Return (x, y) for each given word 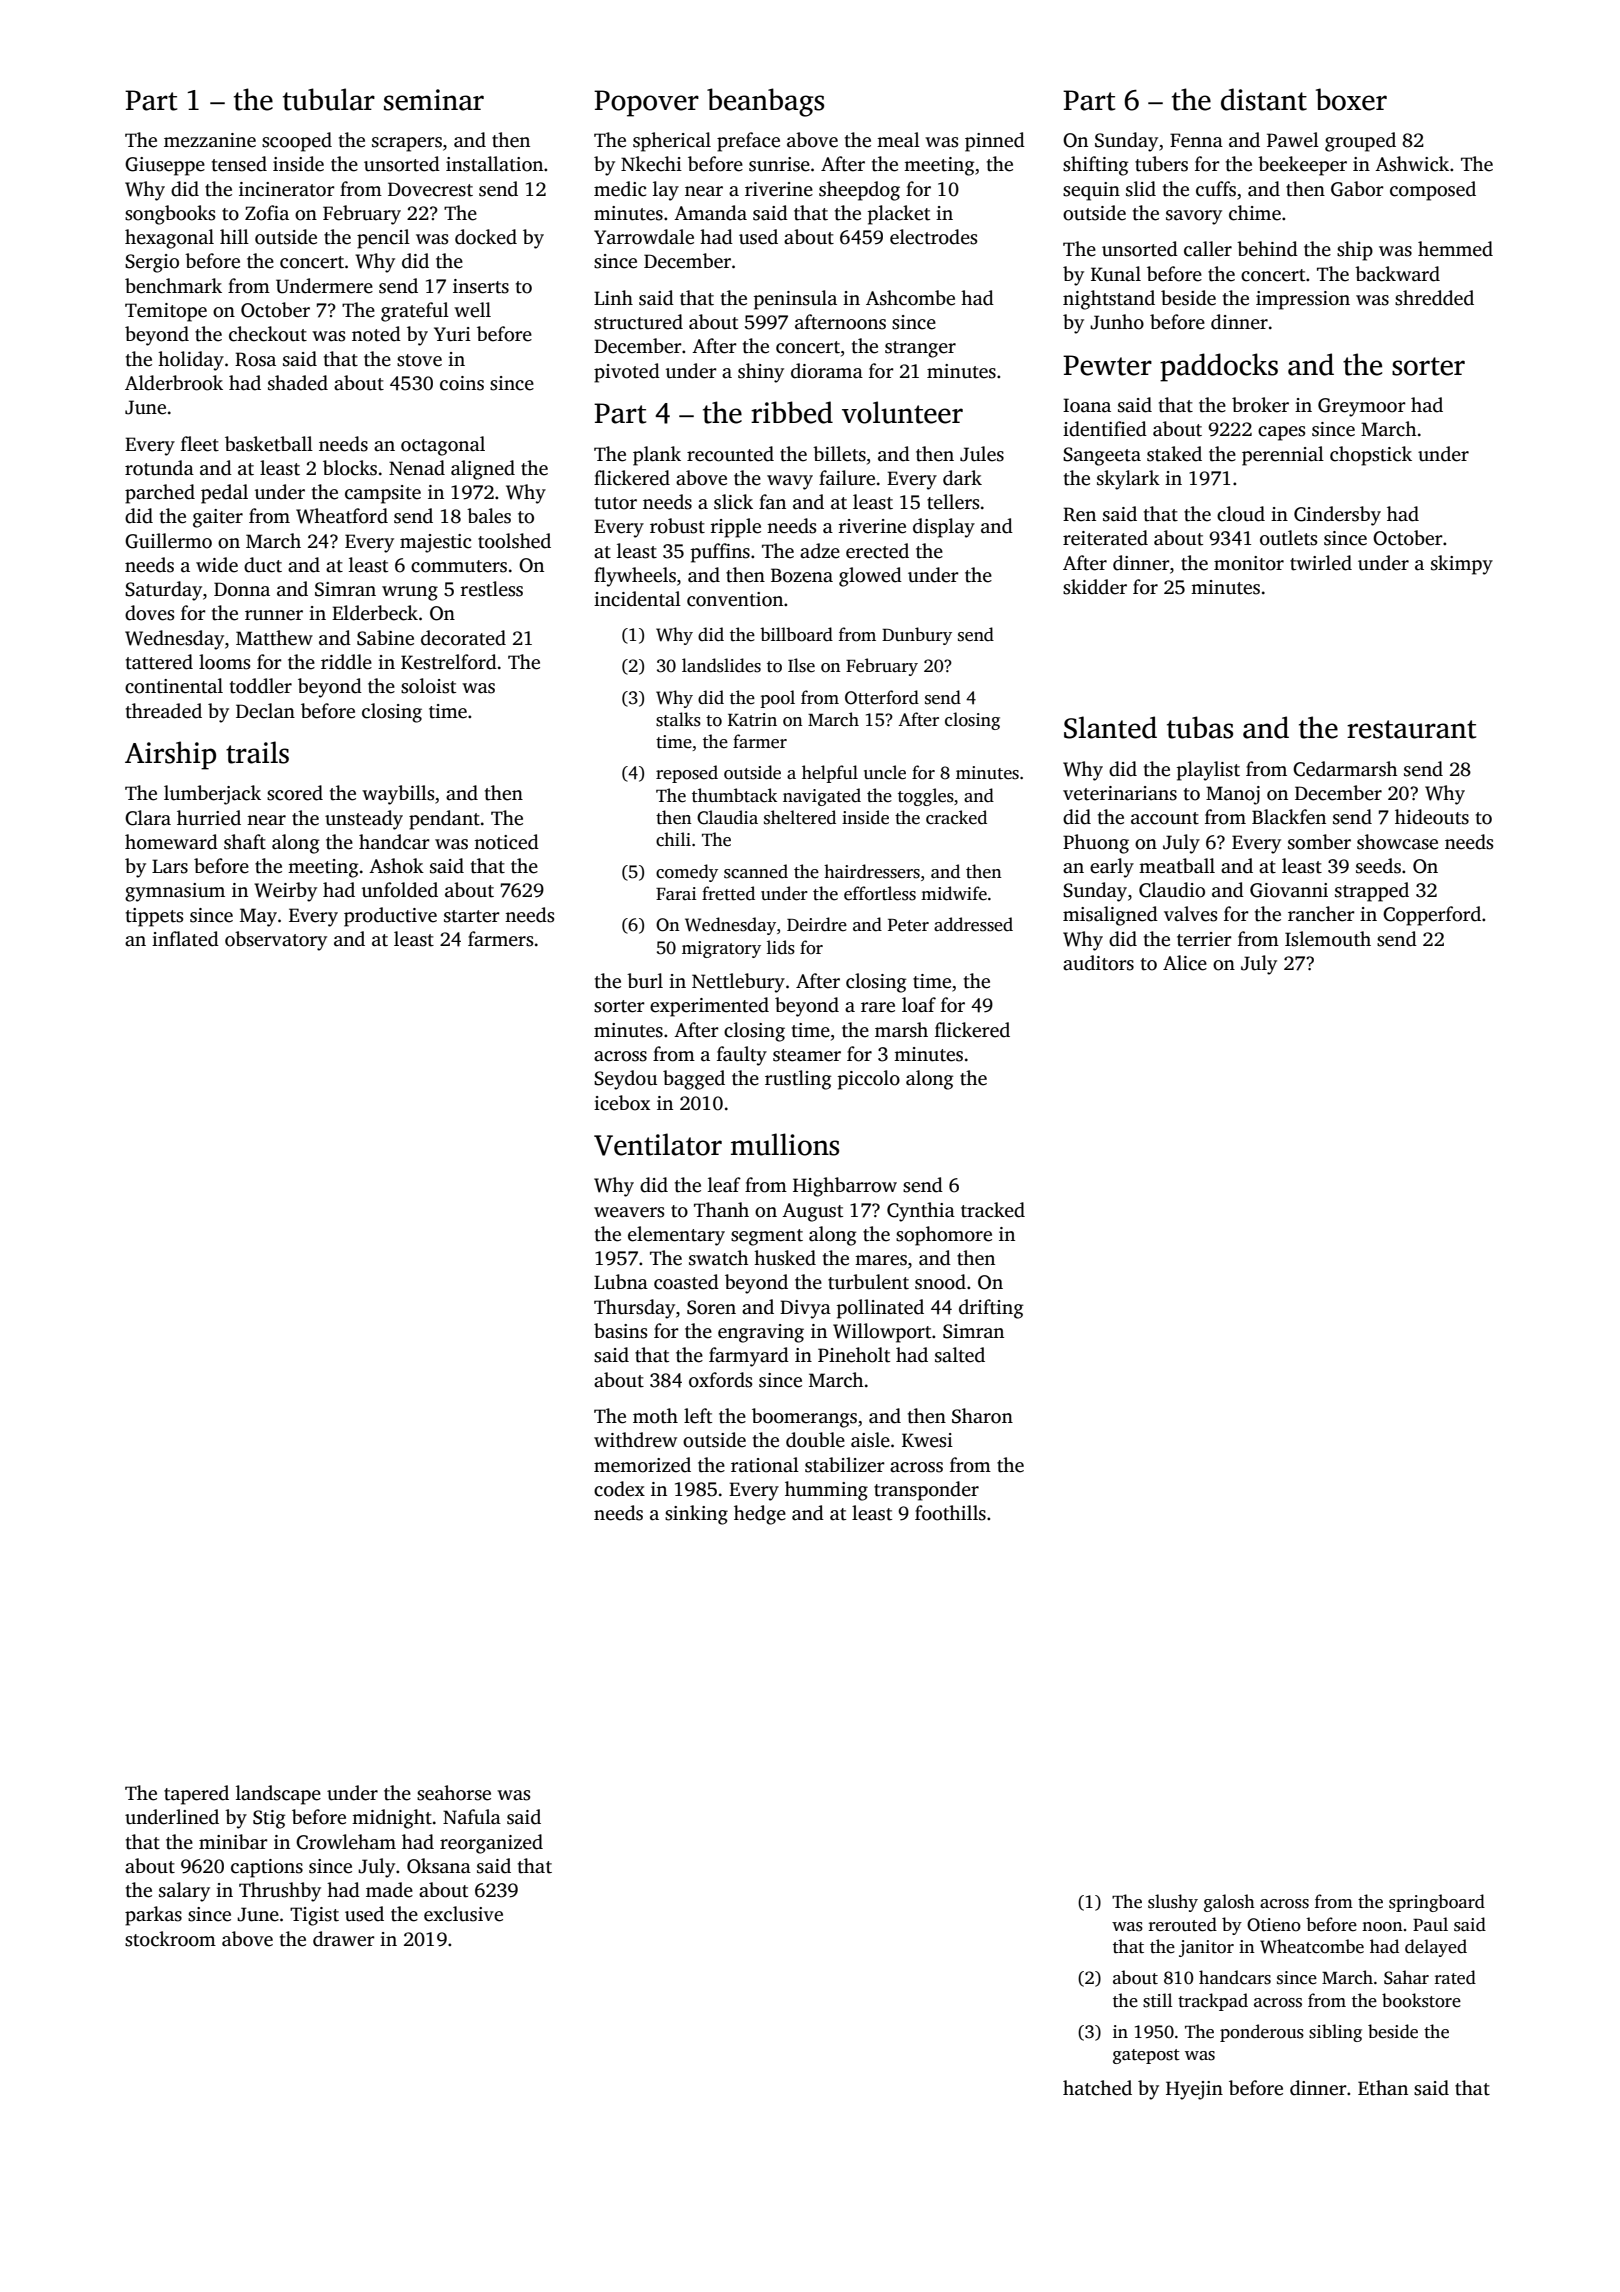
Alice (1185, 963)
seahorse (454, 1793)
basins (620, 1331)
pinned (995, 142)
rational (765, 1465)
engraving (761, 1333)
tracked (993, 1210)
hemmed (1455, 249)
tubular (329, 99)
